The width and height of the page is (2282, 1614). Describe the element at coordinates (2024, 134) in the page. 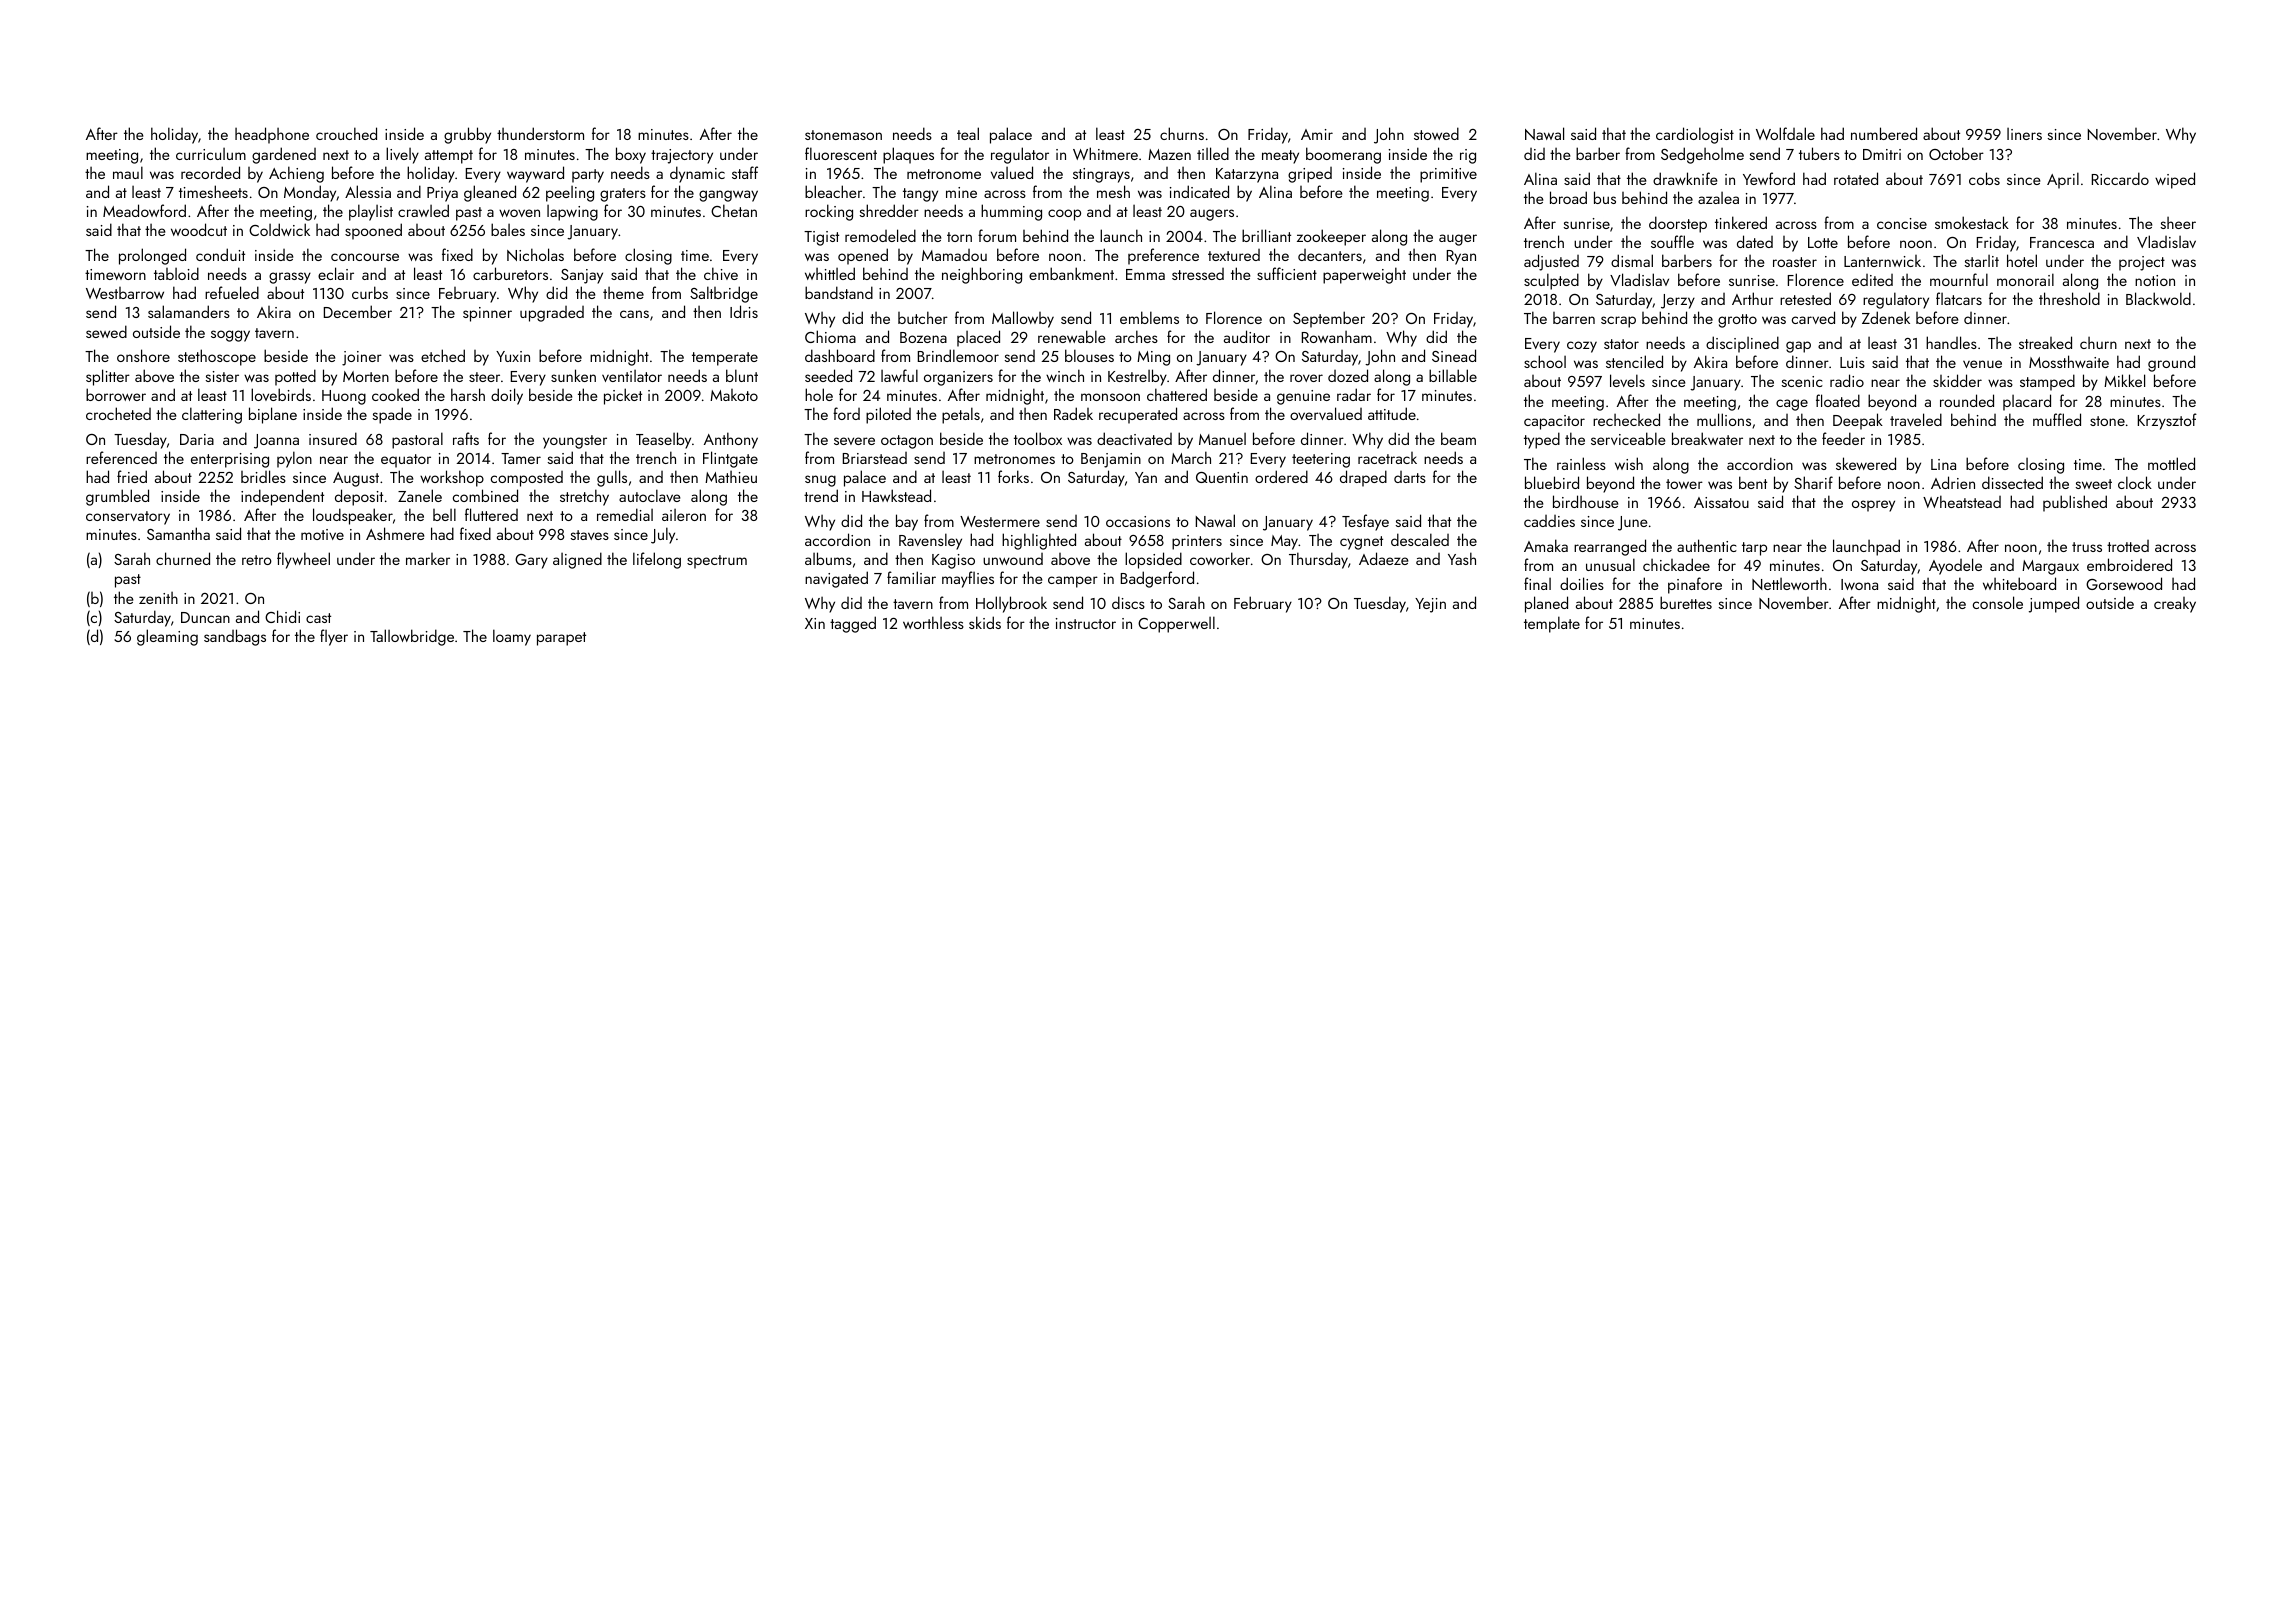

I see `liners` at that location.
